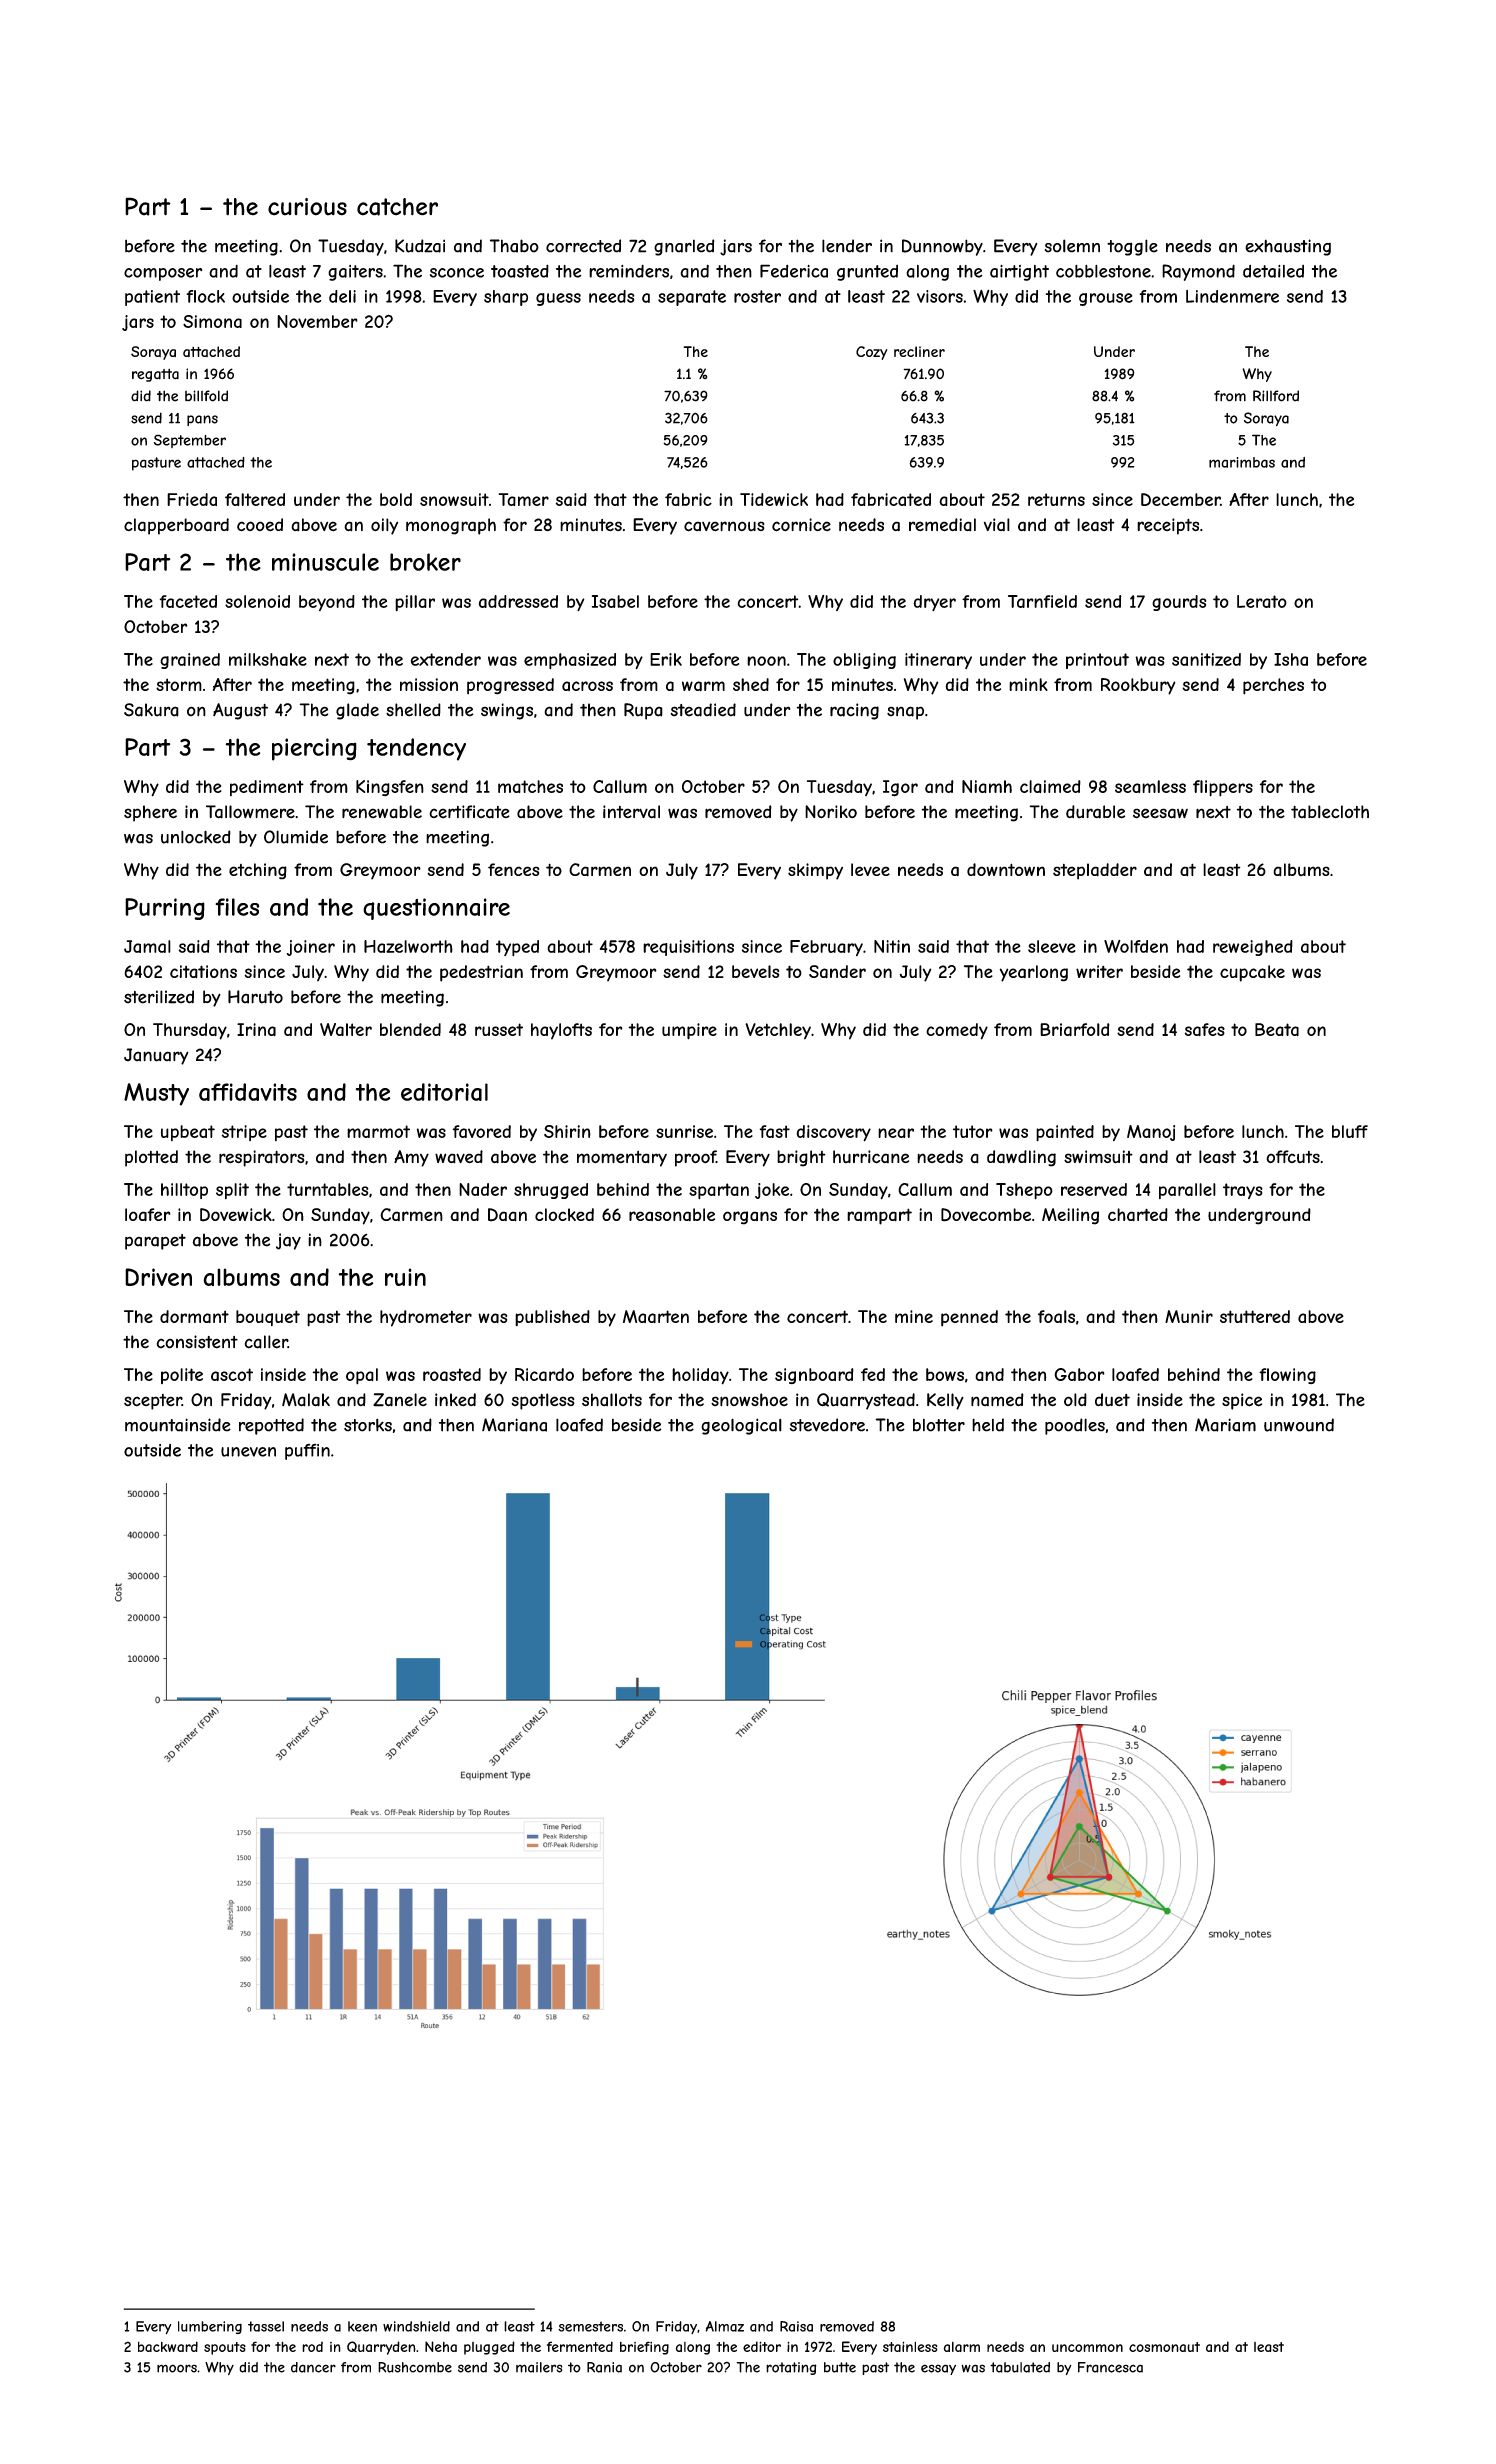  I want to click on stainless, so click(910, 2346).
